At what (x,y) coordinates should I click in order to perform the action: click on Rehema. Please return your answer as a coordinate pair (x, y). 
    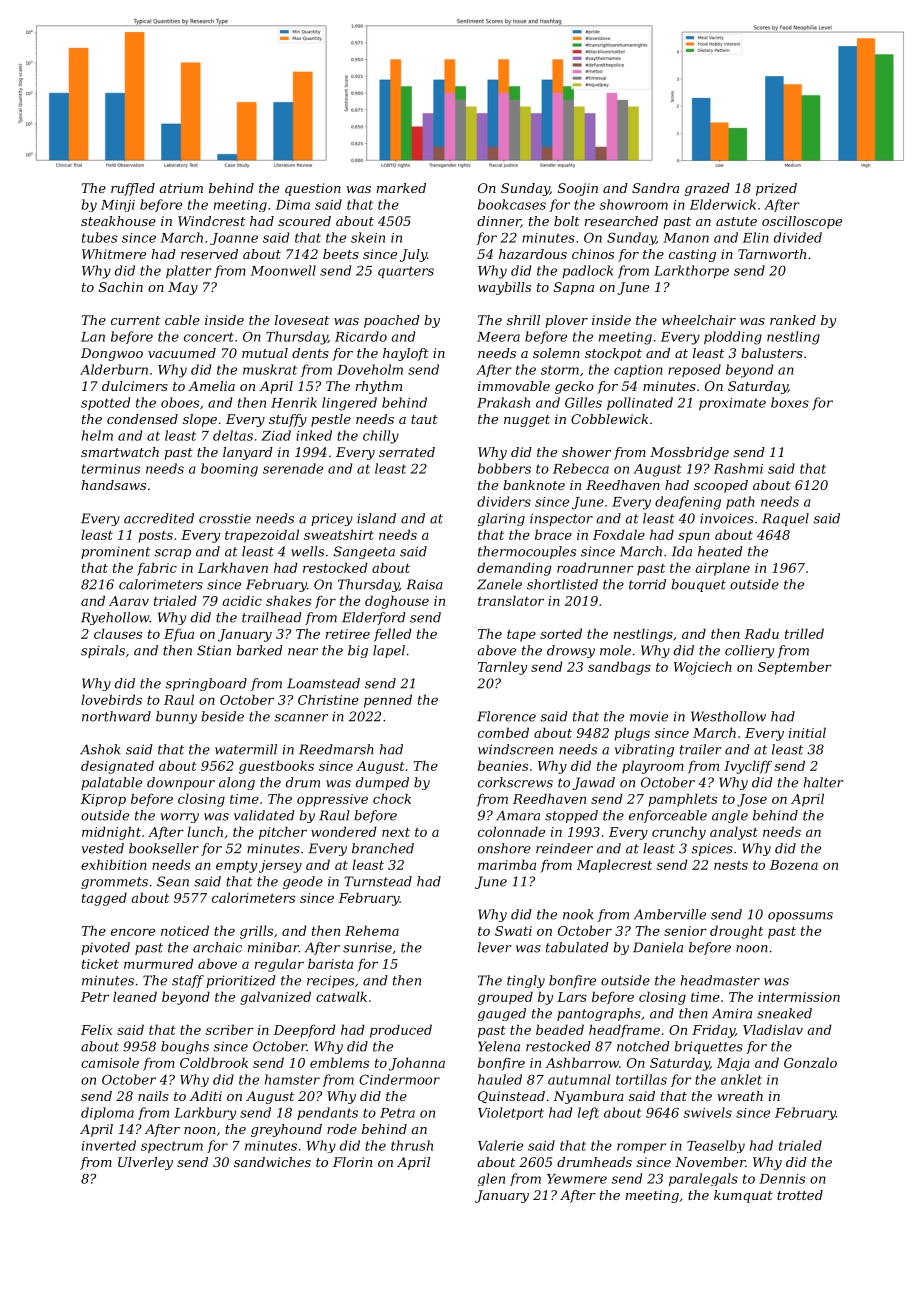
    Looking at the image, I should click on (372, 930).
